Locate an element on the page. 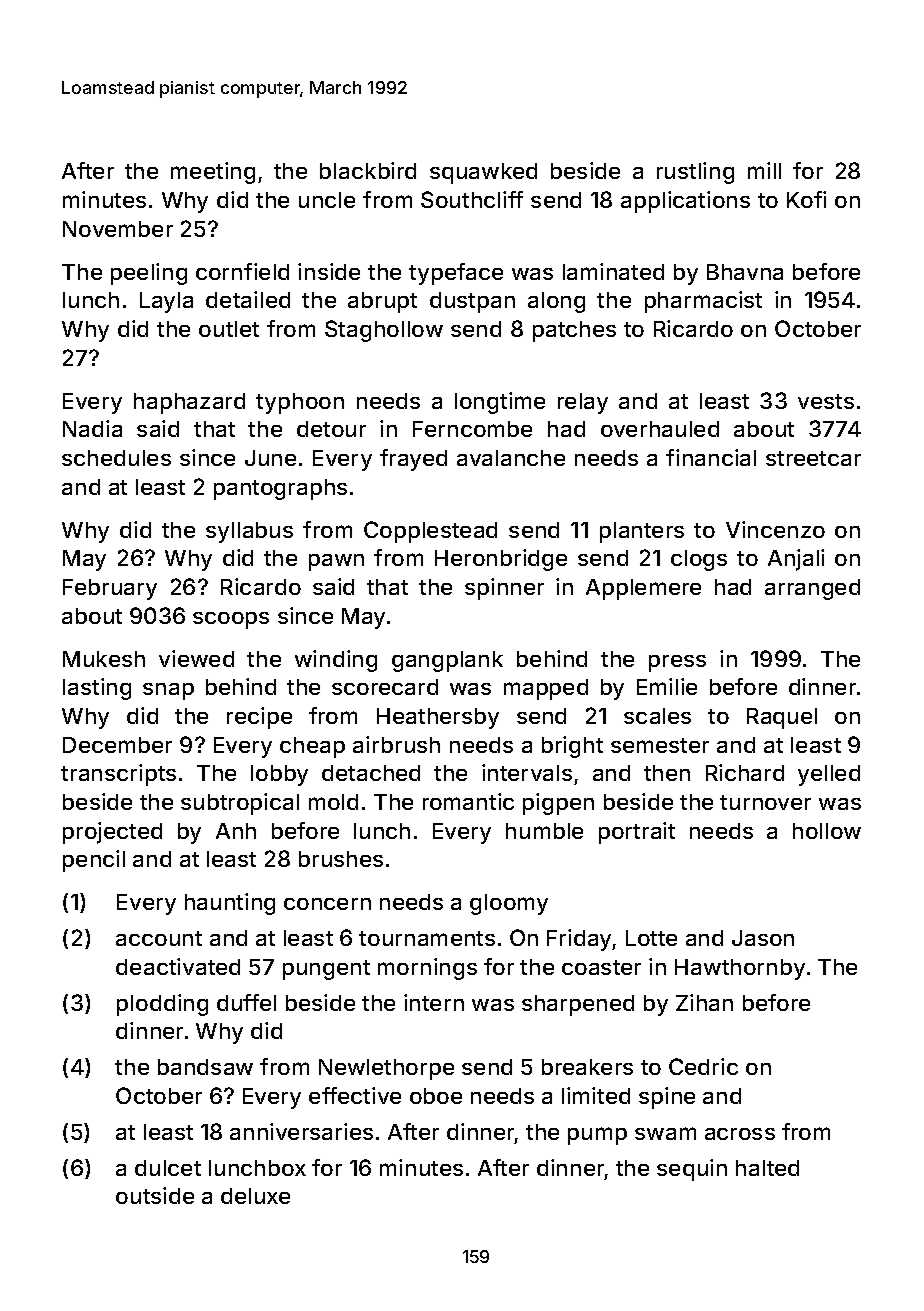 This page has width=924, height=1311. haunting is located at coordinates (230, 904).
